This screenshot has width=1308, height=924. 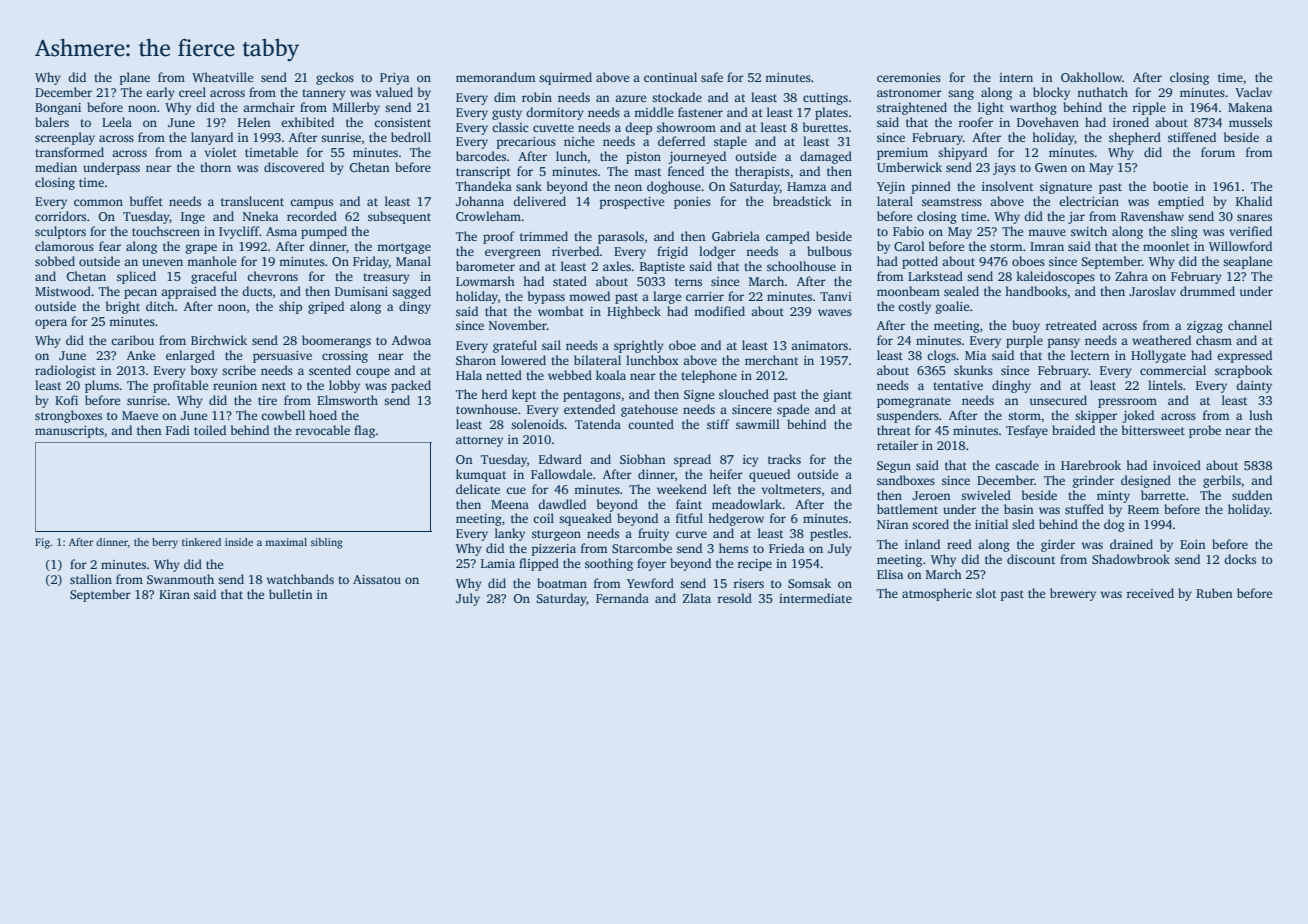 I want to click on November, so click(x=518, y=325).
